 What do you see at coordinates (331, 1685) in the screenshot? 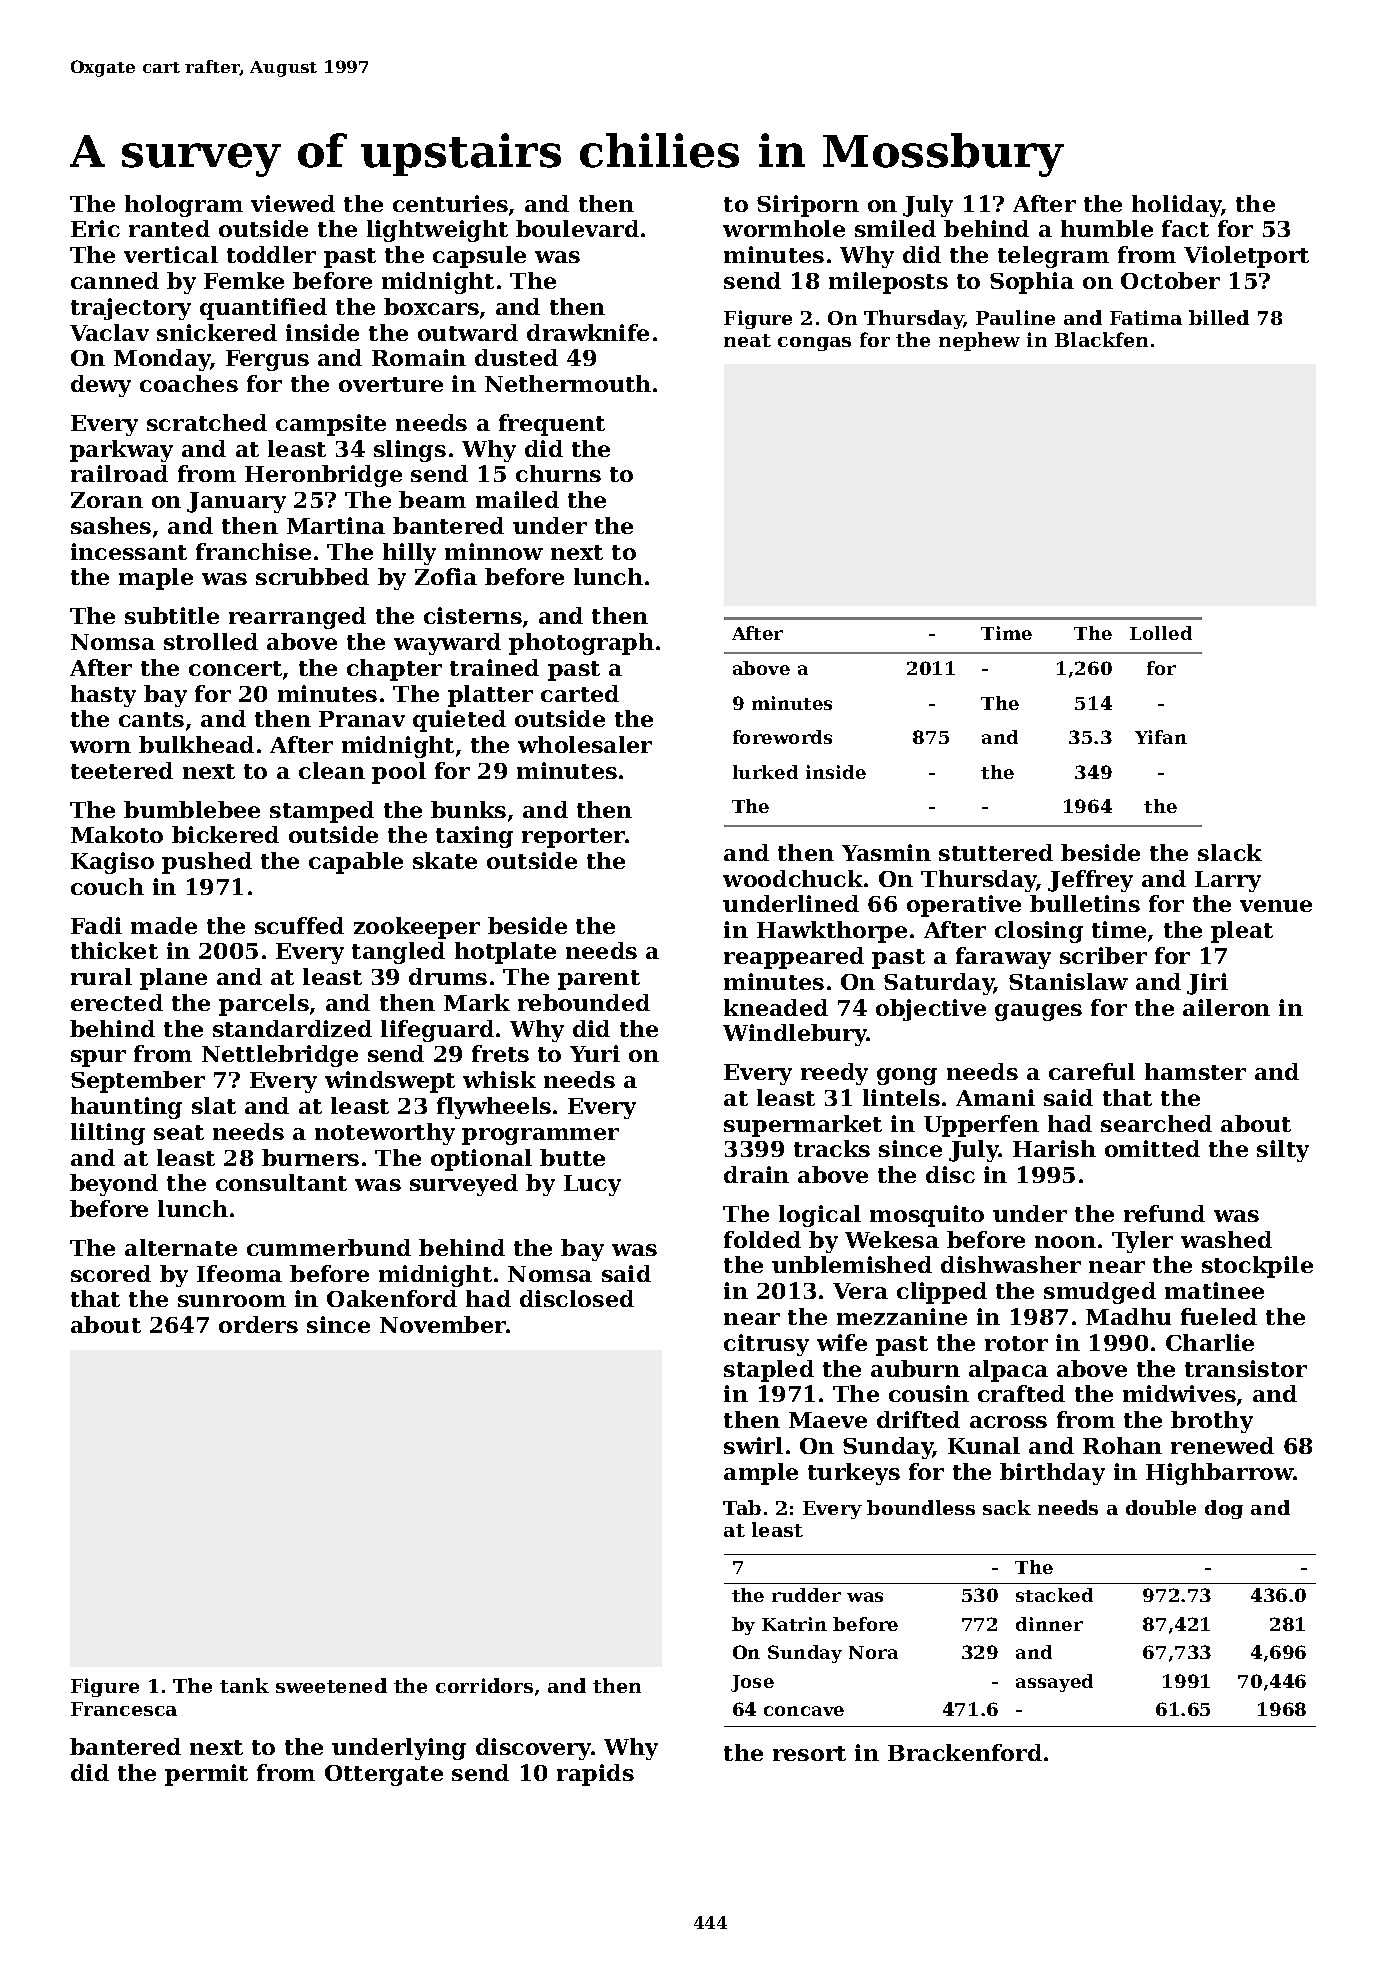
I see `sweetened` at bounding box center [331, 1685].
